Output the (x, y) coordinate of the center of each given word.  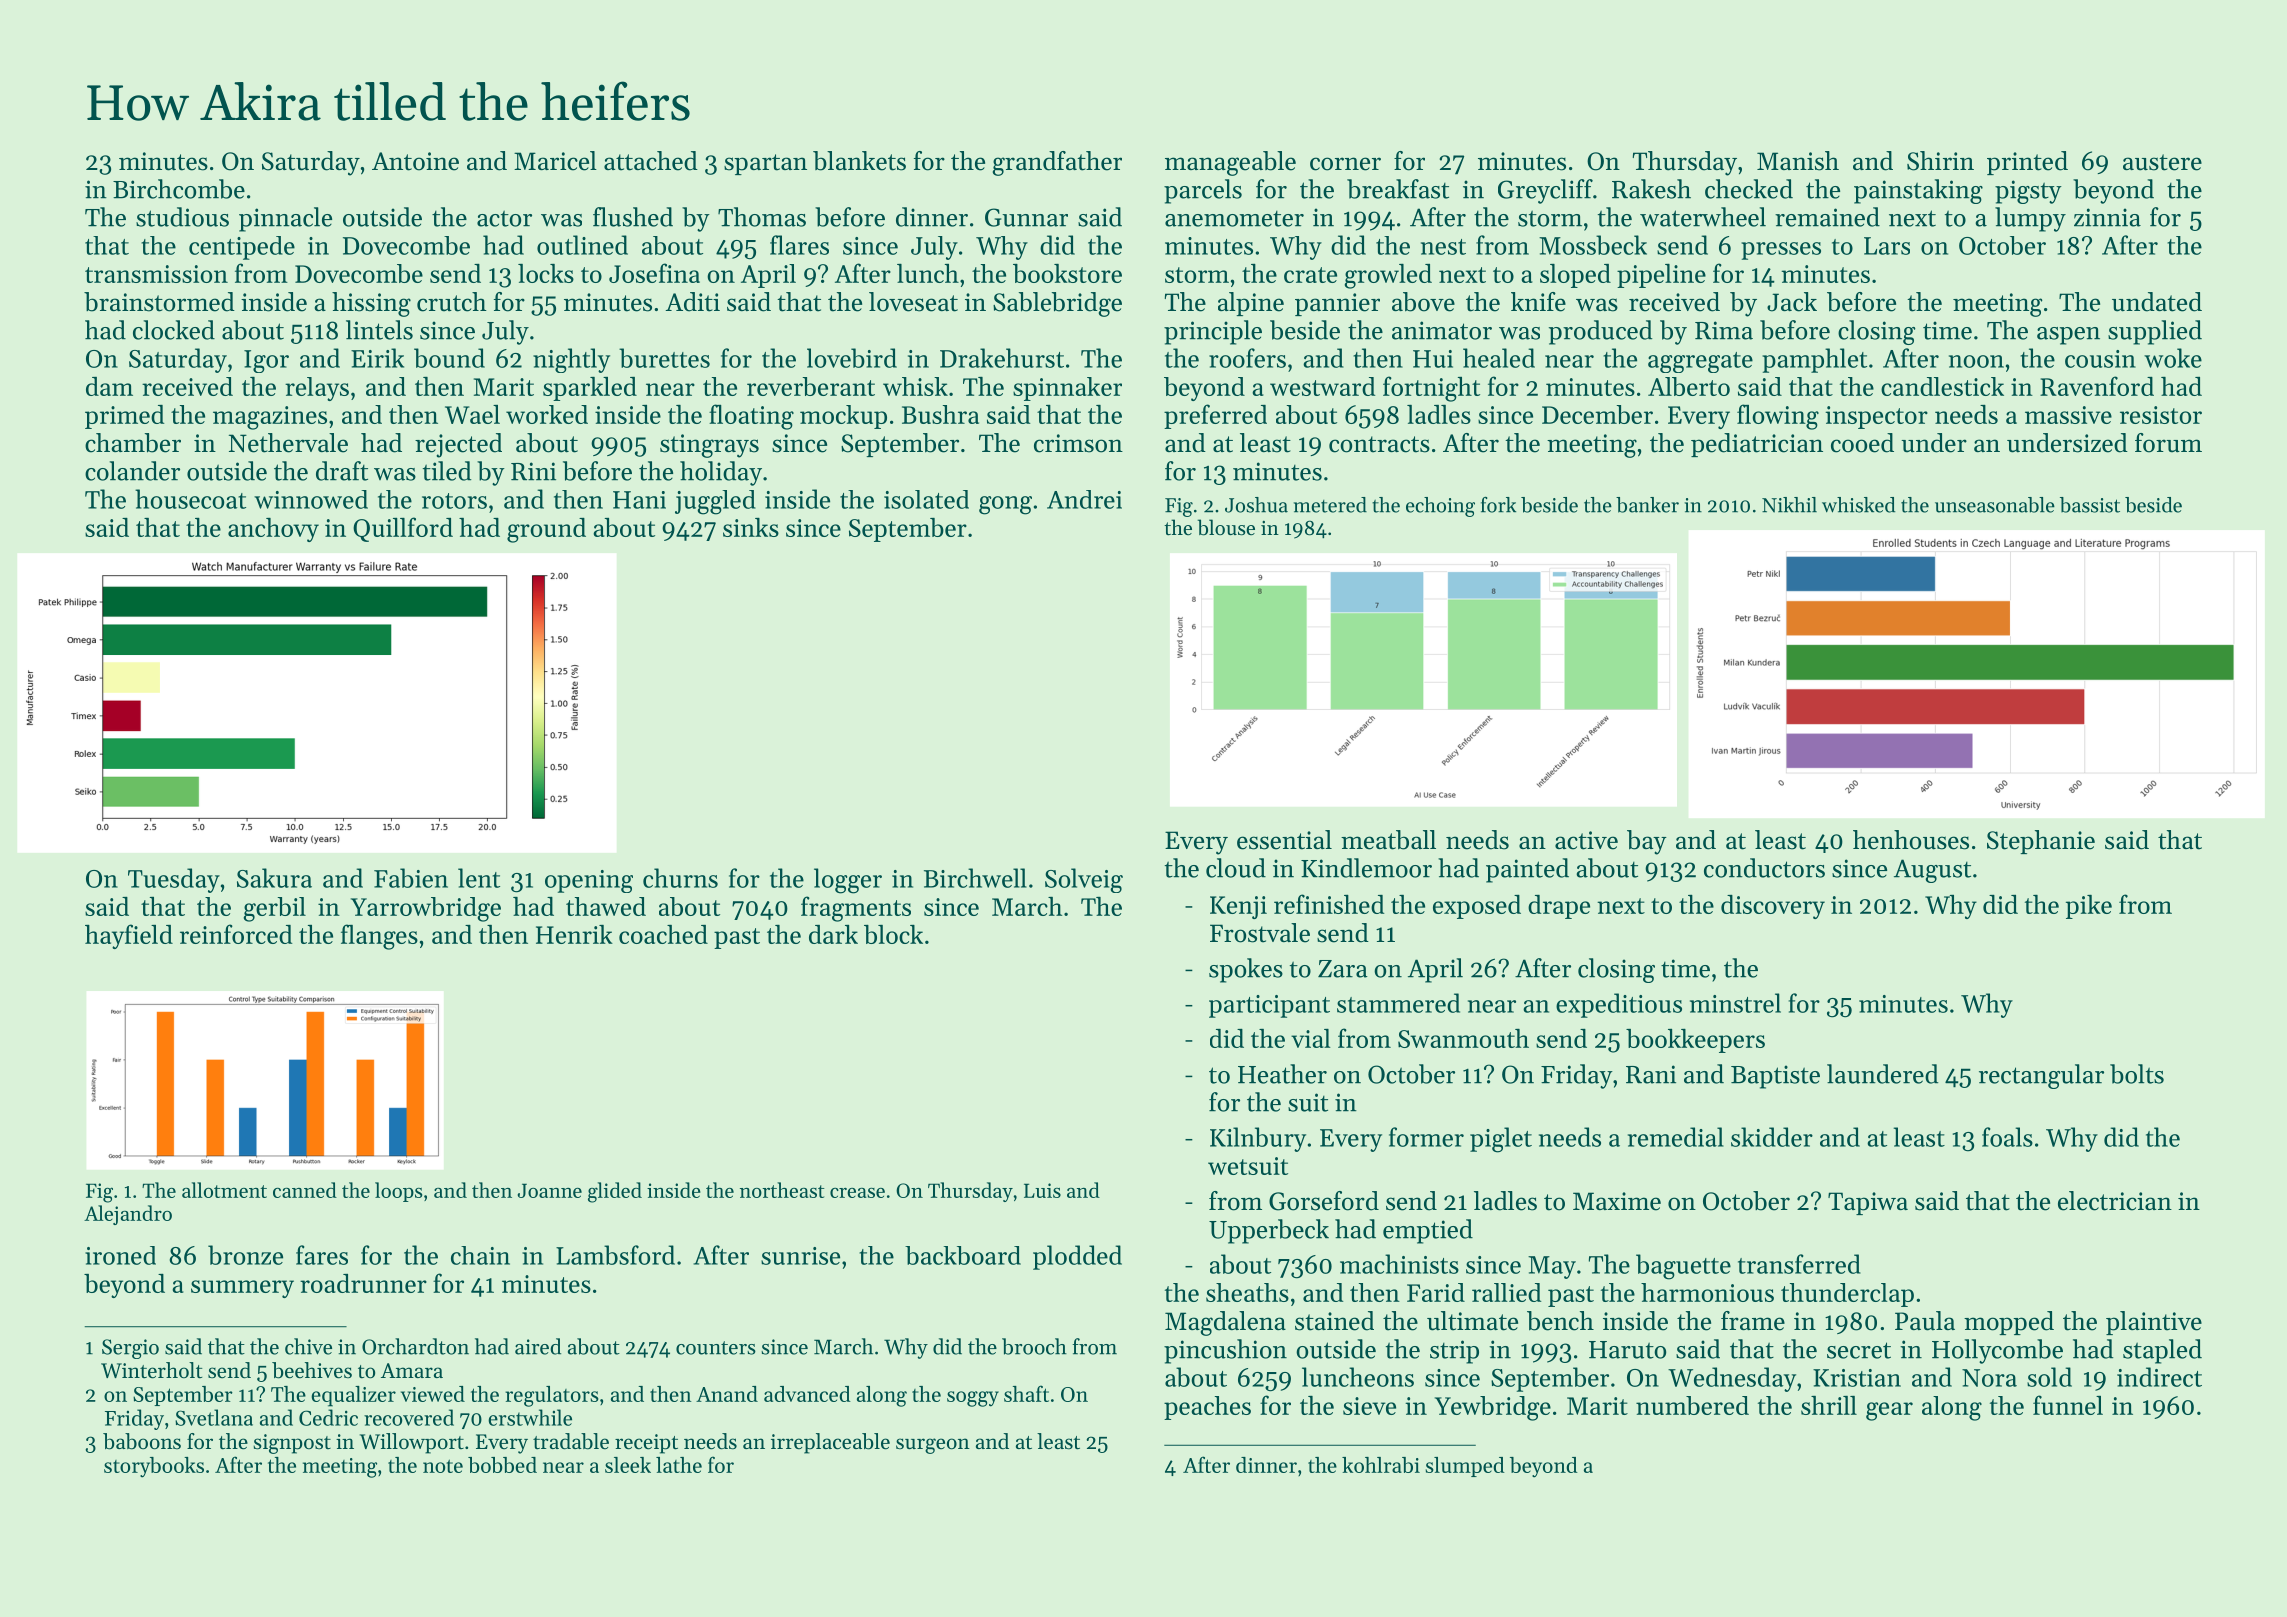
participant (1269, 1006)
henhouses (1911, 840)
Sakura (274, 878)
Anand (727, 1394)
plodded (1077, 1257)
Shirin (1940, 161)
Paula (1925, 1321)
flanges (379, 937)
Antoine (415, 161)
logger (848, 881)
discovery (1773, 907)
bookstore (1067, 273)
